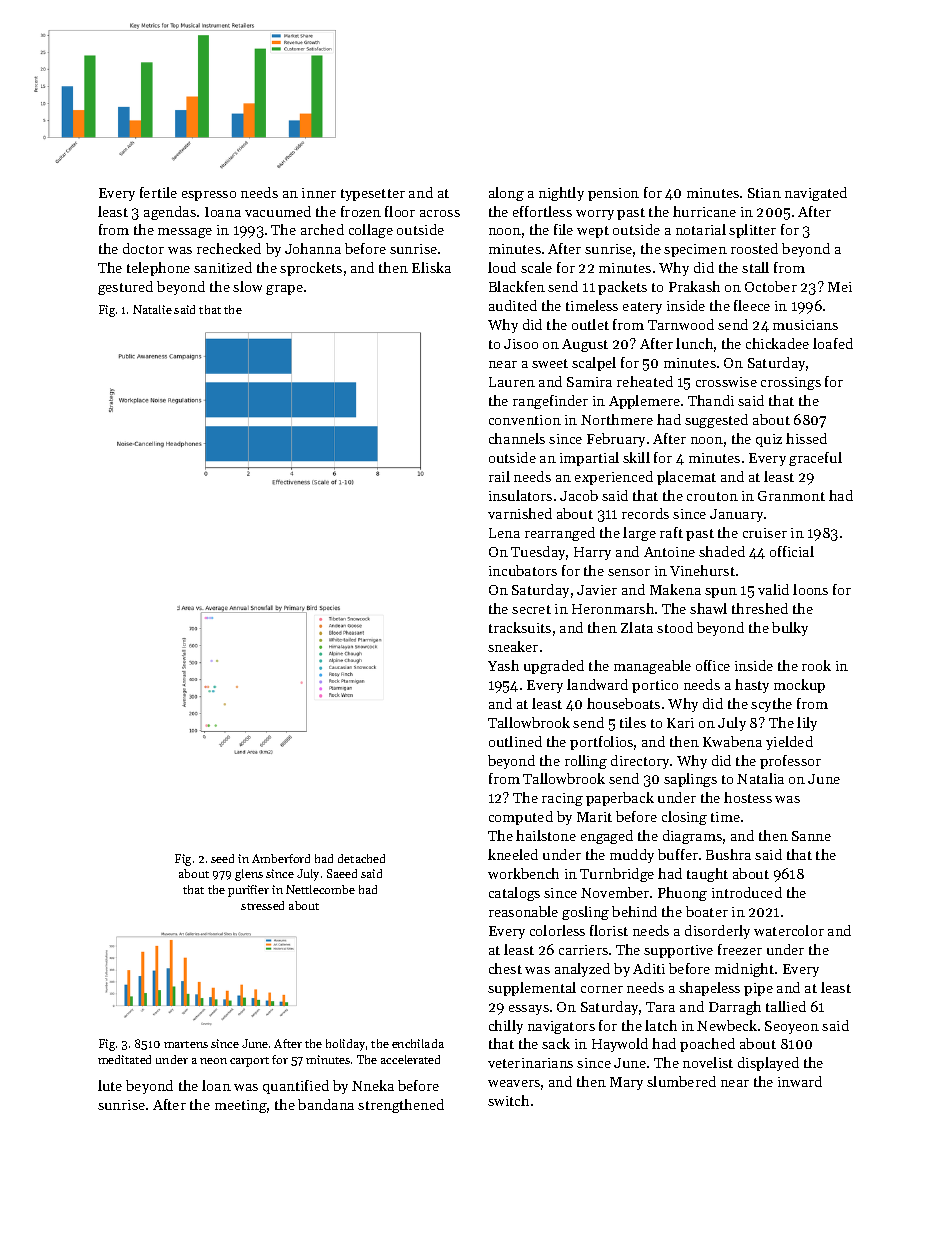 This page has width=952, height=1233. Describe the element at coordinates (110, 1085) in the page. I see `lute` at that location.
